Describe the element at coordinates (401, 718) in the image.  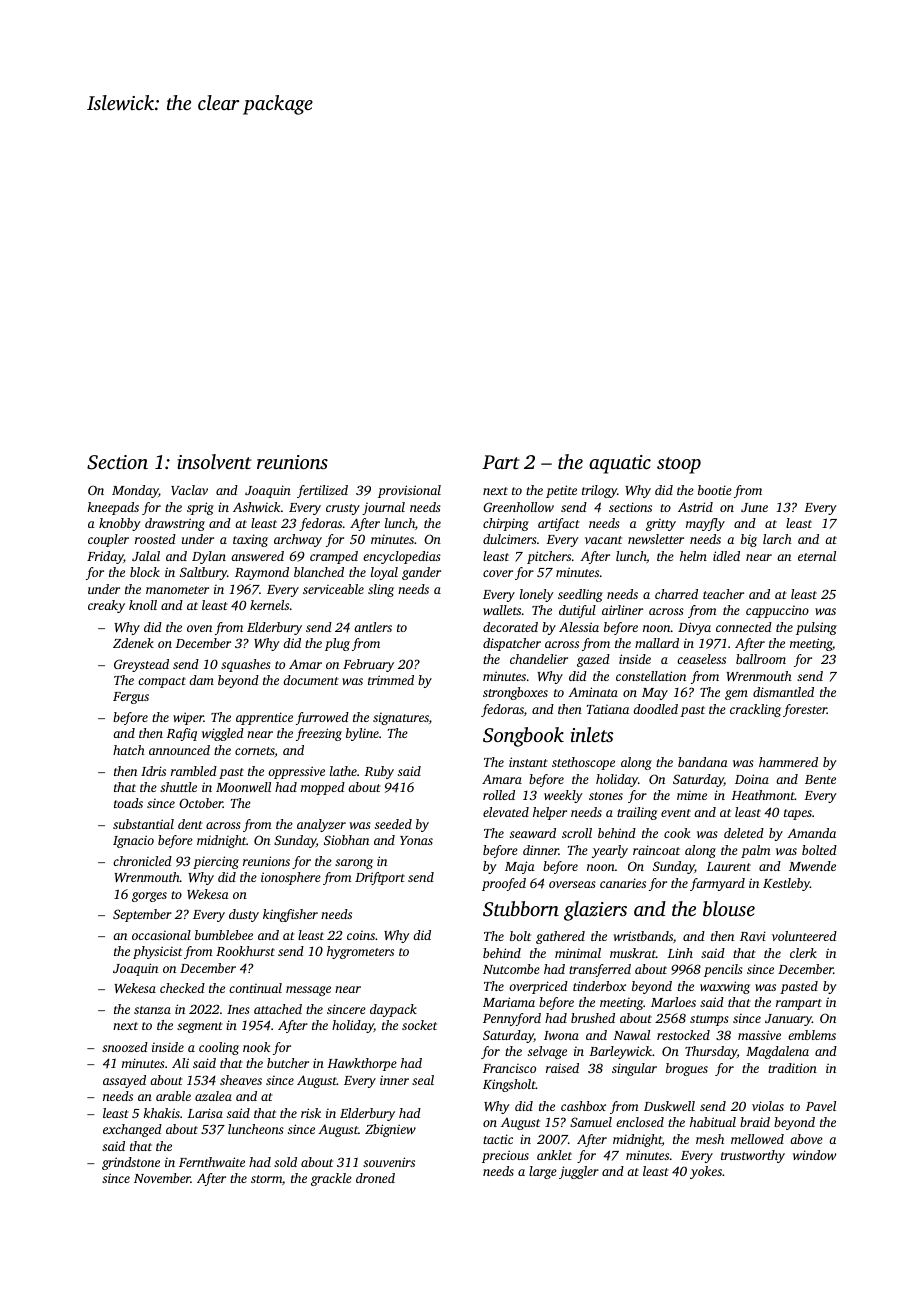
I see `signatures` at that location.
